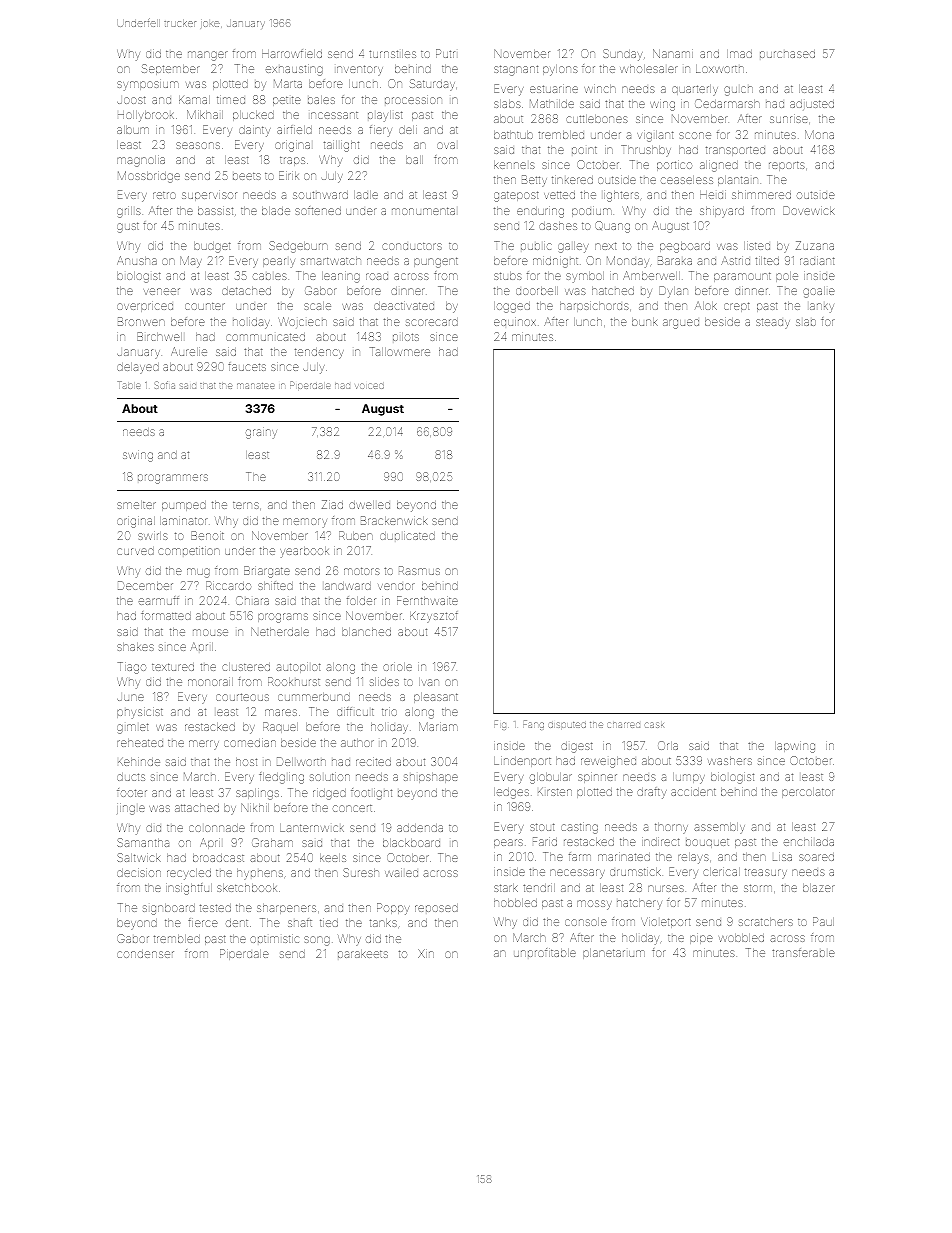  Describe the element at coordinates (207, 535) in the screenshot. I see `Benoit` at that location.
